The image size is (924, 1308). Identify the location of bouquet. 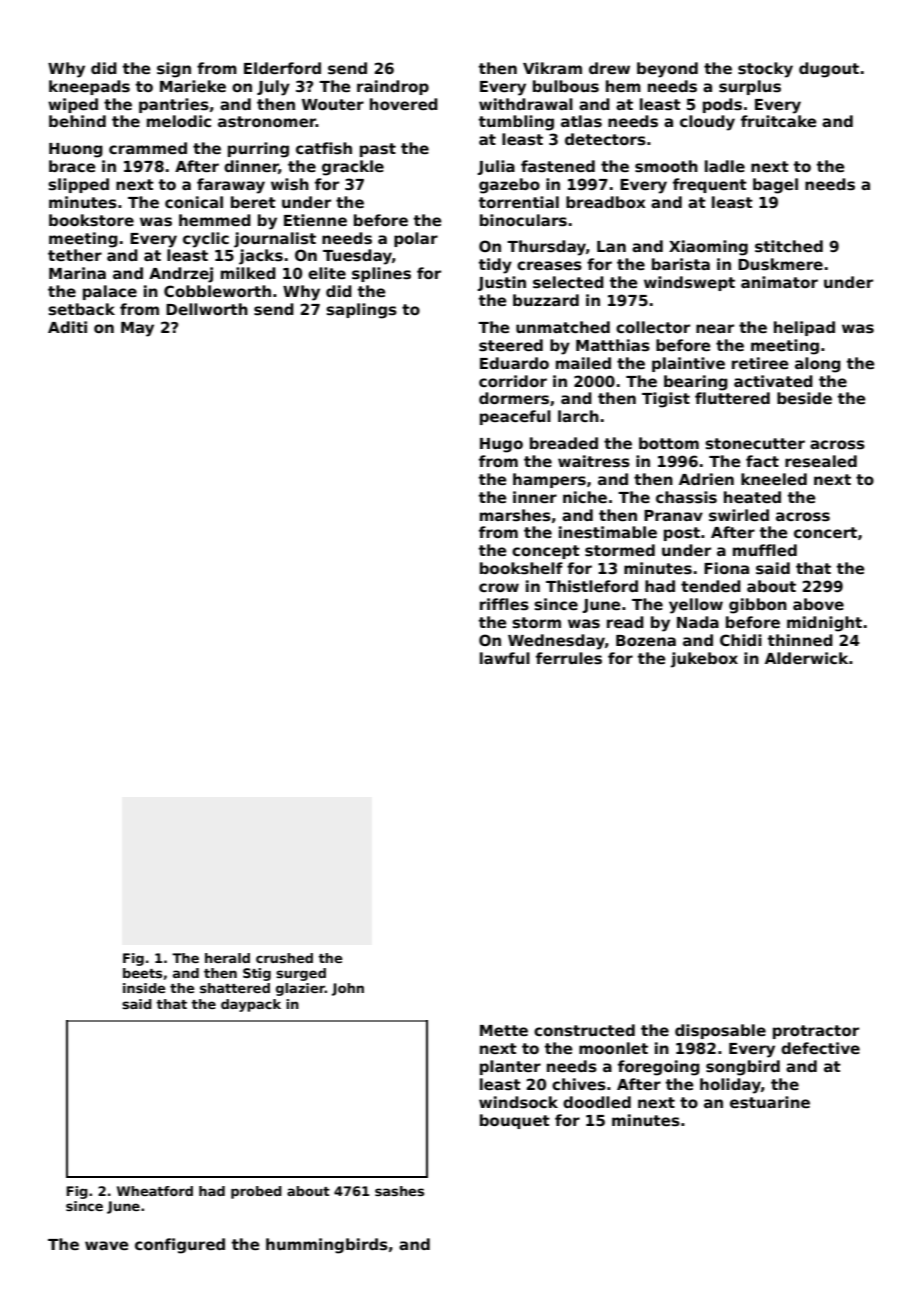
(515, 1121).
